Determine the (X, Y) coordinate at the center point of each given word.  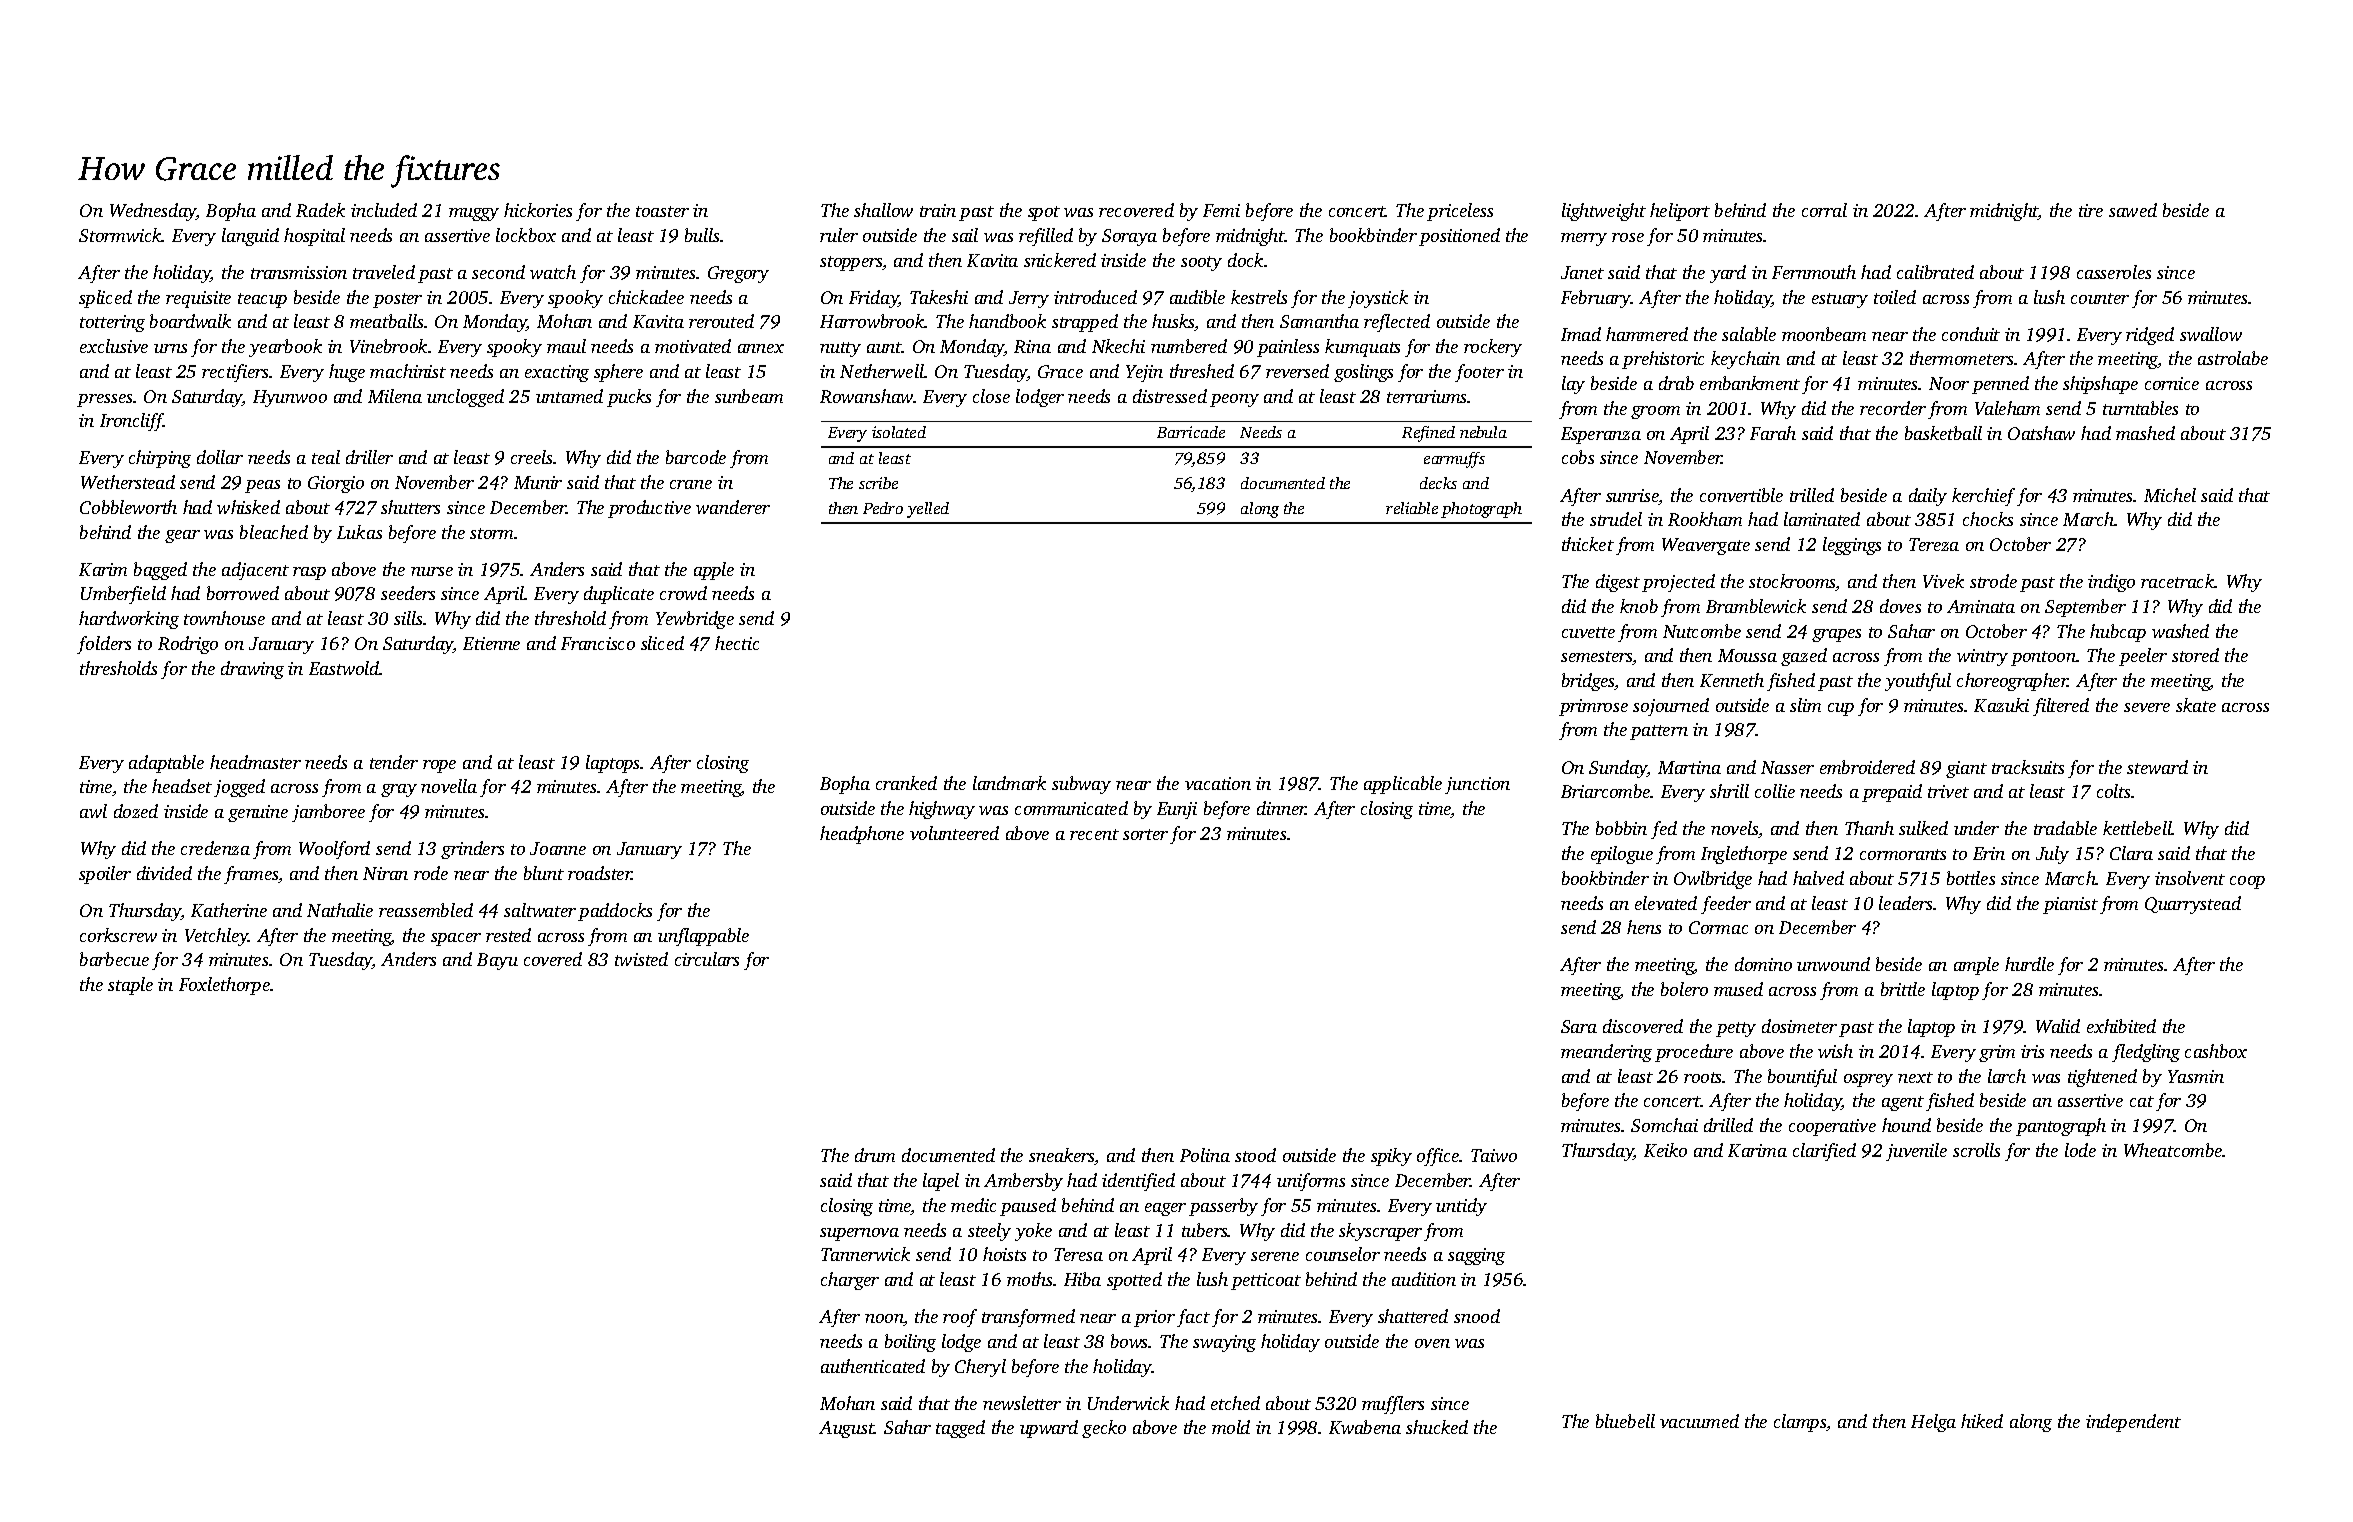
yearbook (285, 348)
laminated (1822, 519)
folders (104, 645)
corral (1824, 210)
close (991, 396)
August (846, 1429)
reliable (1412, 508)
